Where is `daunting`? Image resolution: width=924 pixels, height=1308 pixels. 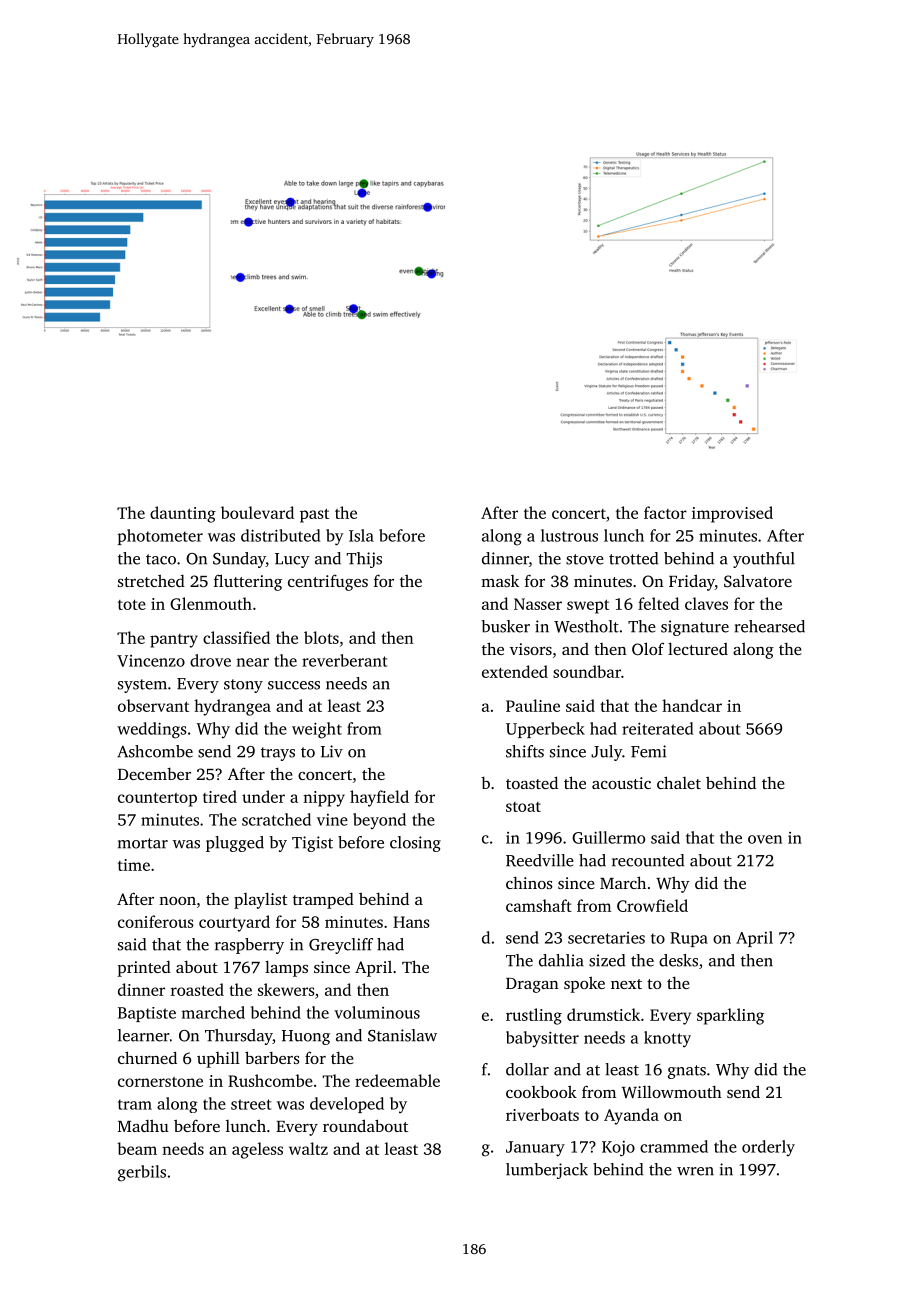 daunting is located at coordinates (183, 514).
